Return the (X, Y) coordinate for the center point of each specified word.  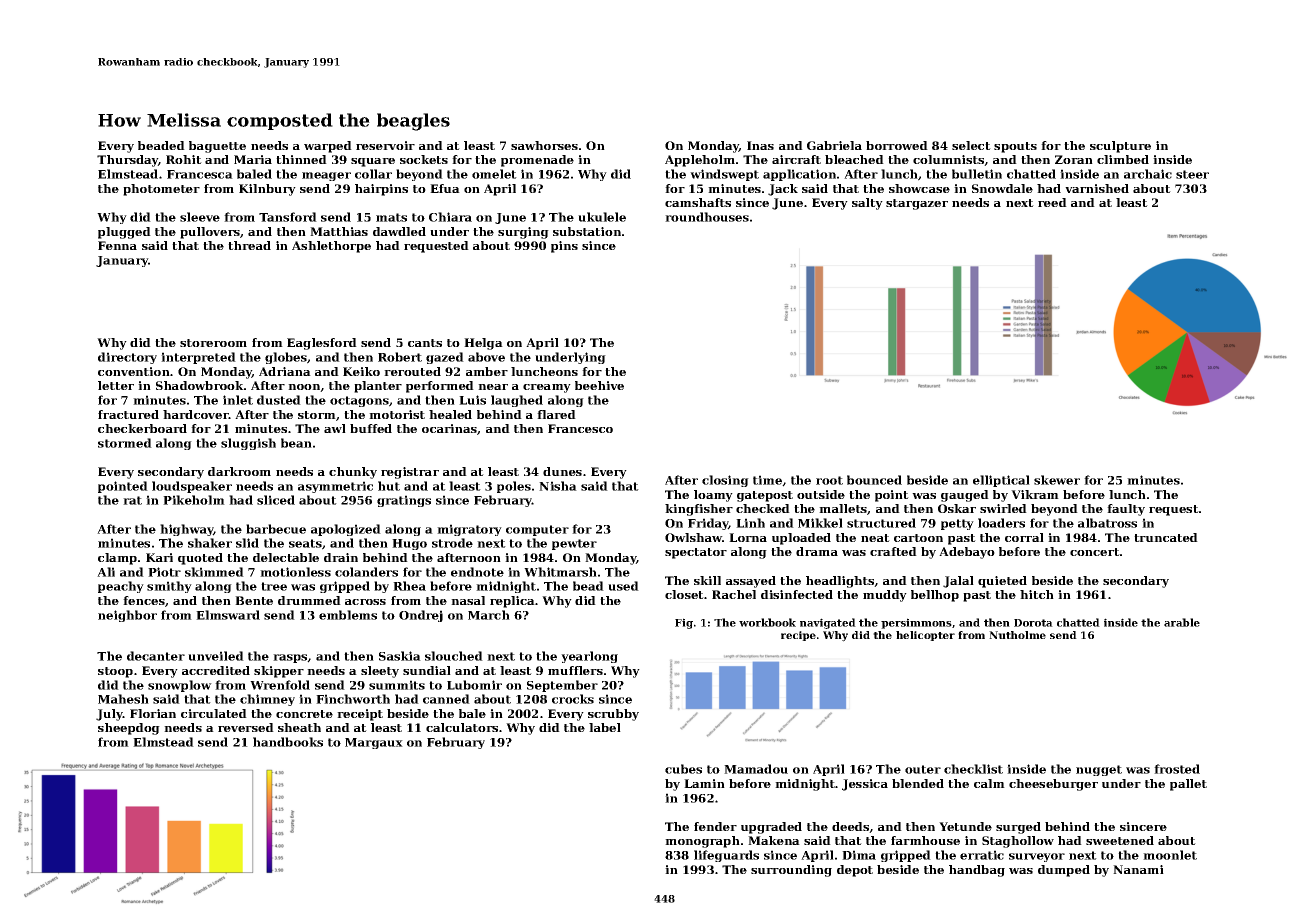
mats (391, 217)
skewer (1057, 480)
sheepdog (129, 729)
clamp (117, 559)
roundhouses (707, 217)
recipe (798, 636)
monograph (702, 842)
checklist (973, 769)
